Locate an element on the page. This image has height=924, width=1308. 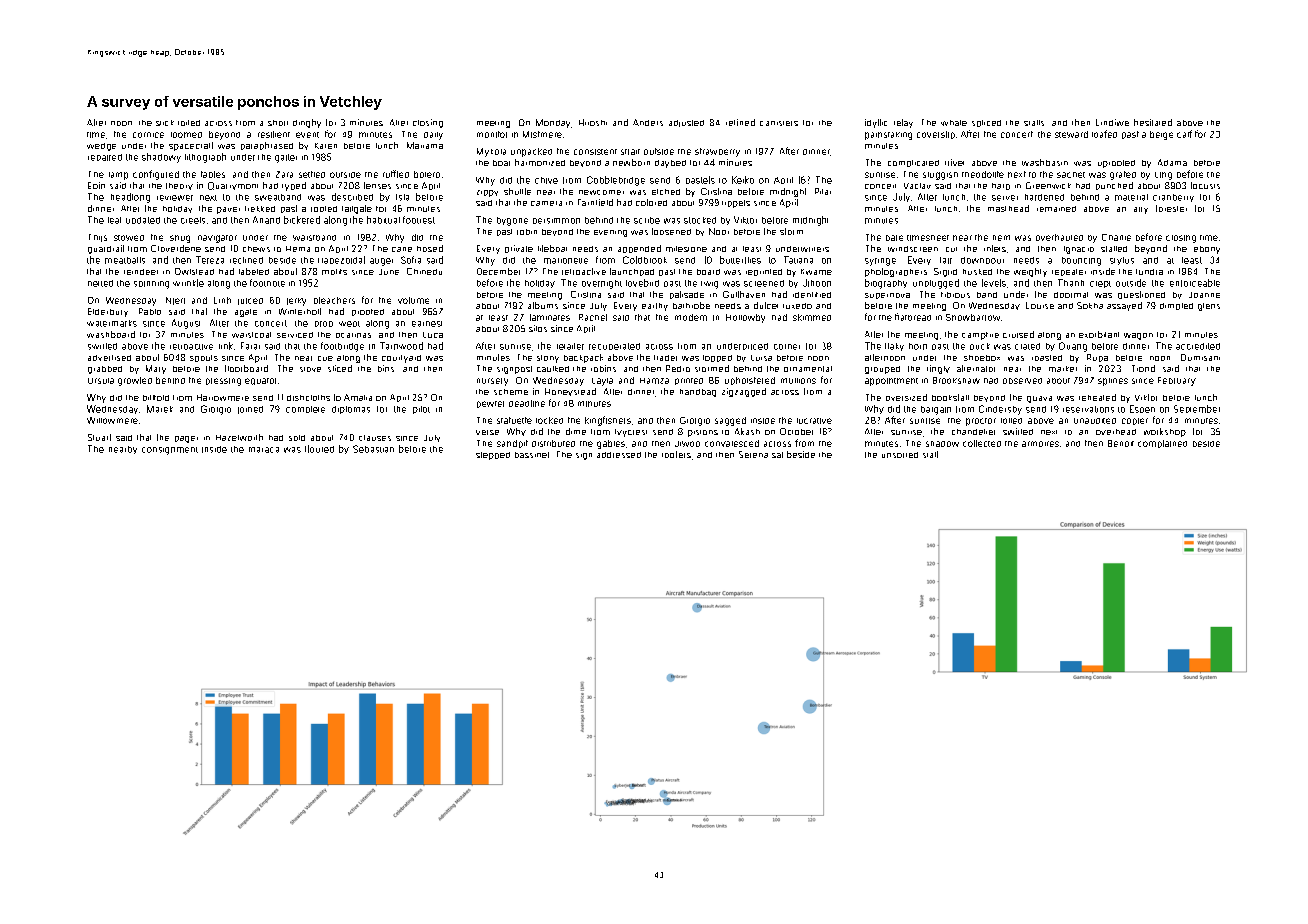
adjusted is located at coordinates (686, 123).
